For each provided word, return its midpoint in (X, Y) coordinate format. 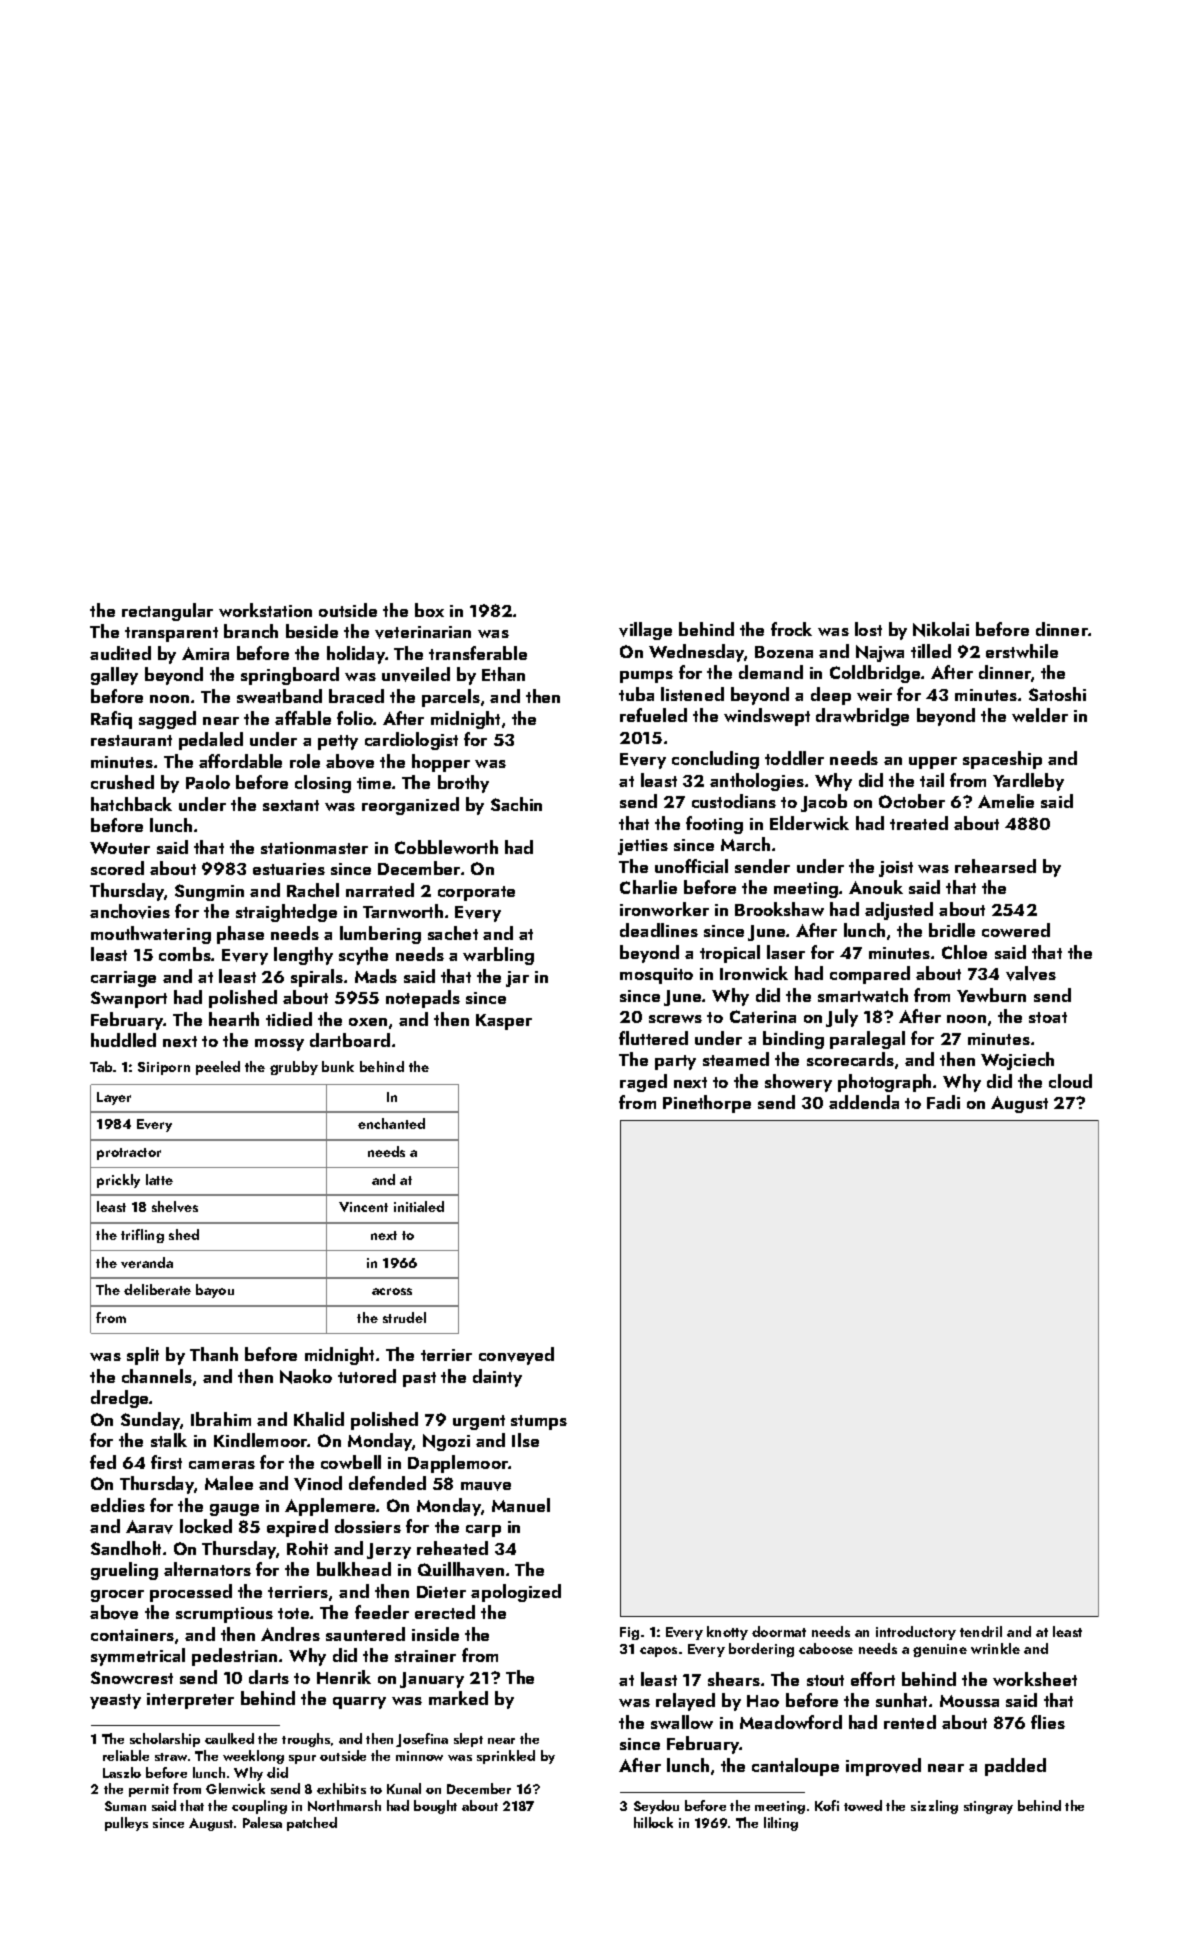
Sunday (150, 1421)
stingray (988, 1807)
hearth (234, 1019)
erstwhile (1022, 651)
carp (483, 1531)
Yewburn (991, 995)
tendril (981, 1631)
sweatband (279, 696)
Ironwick (754, 973)
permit (149, 1790)
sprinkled (506, 1757)
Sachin (516, 804)
